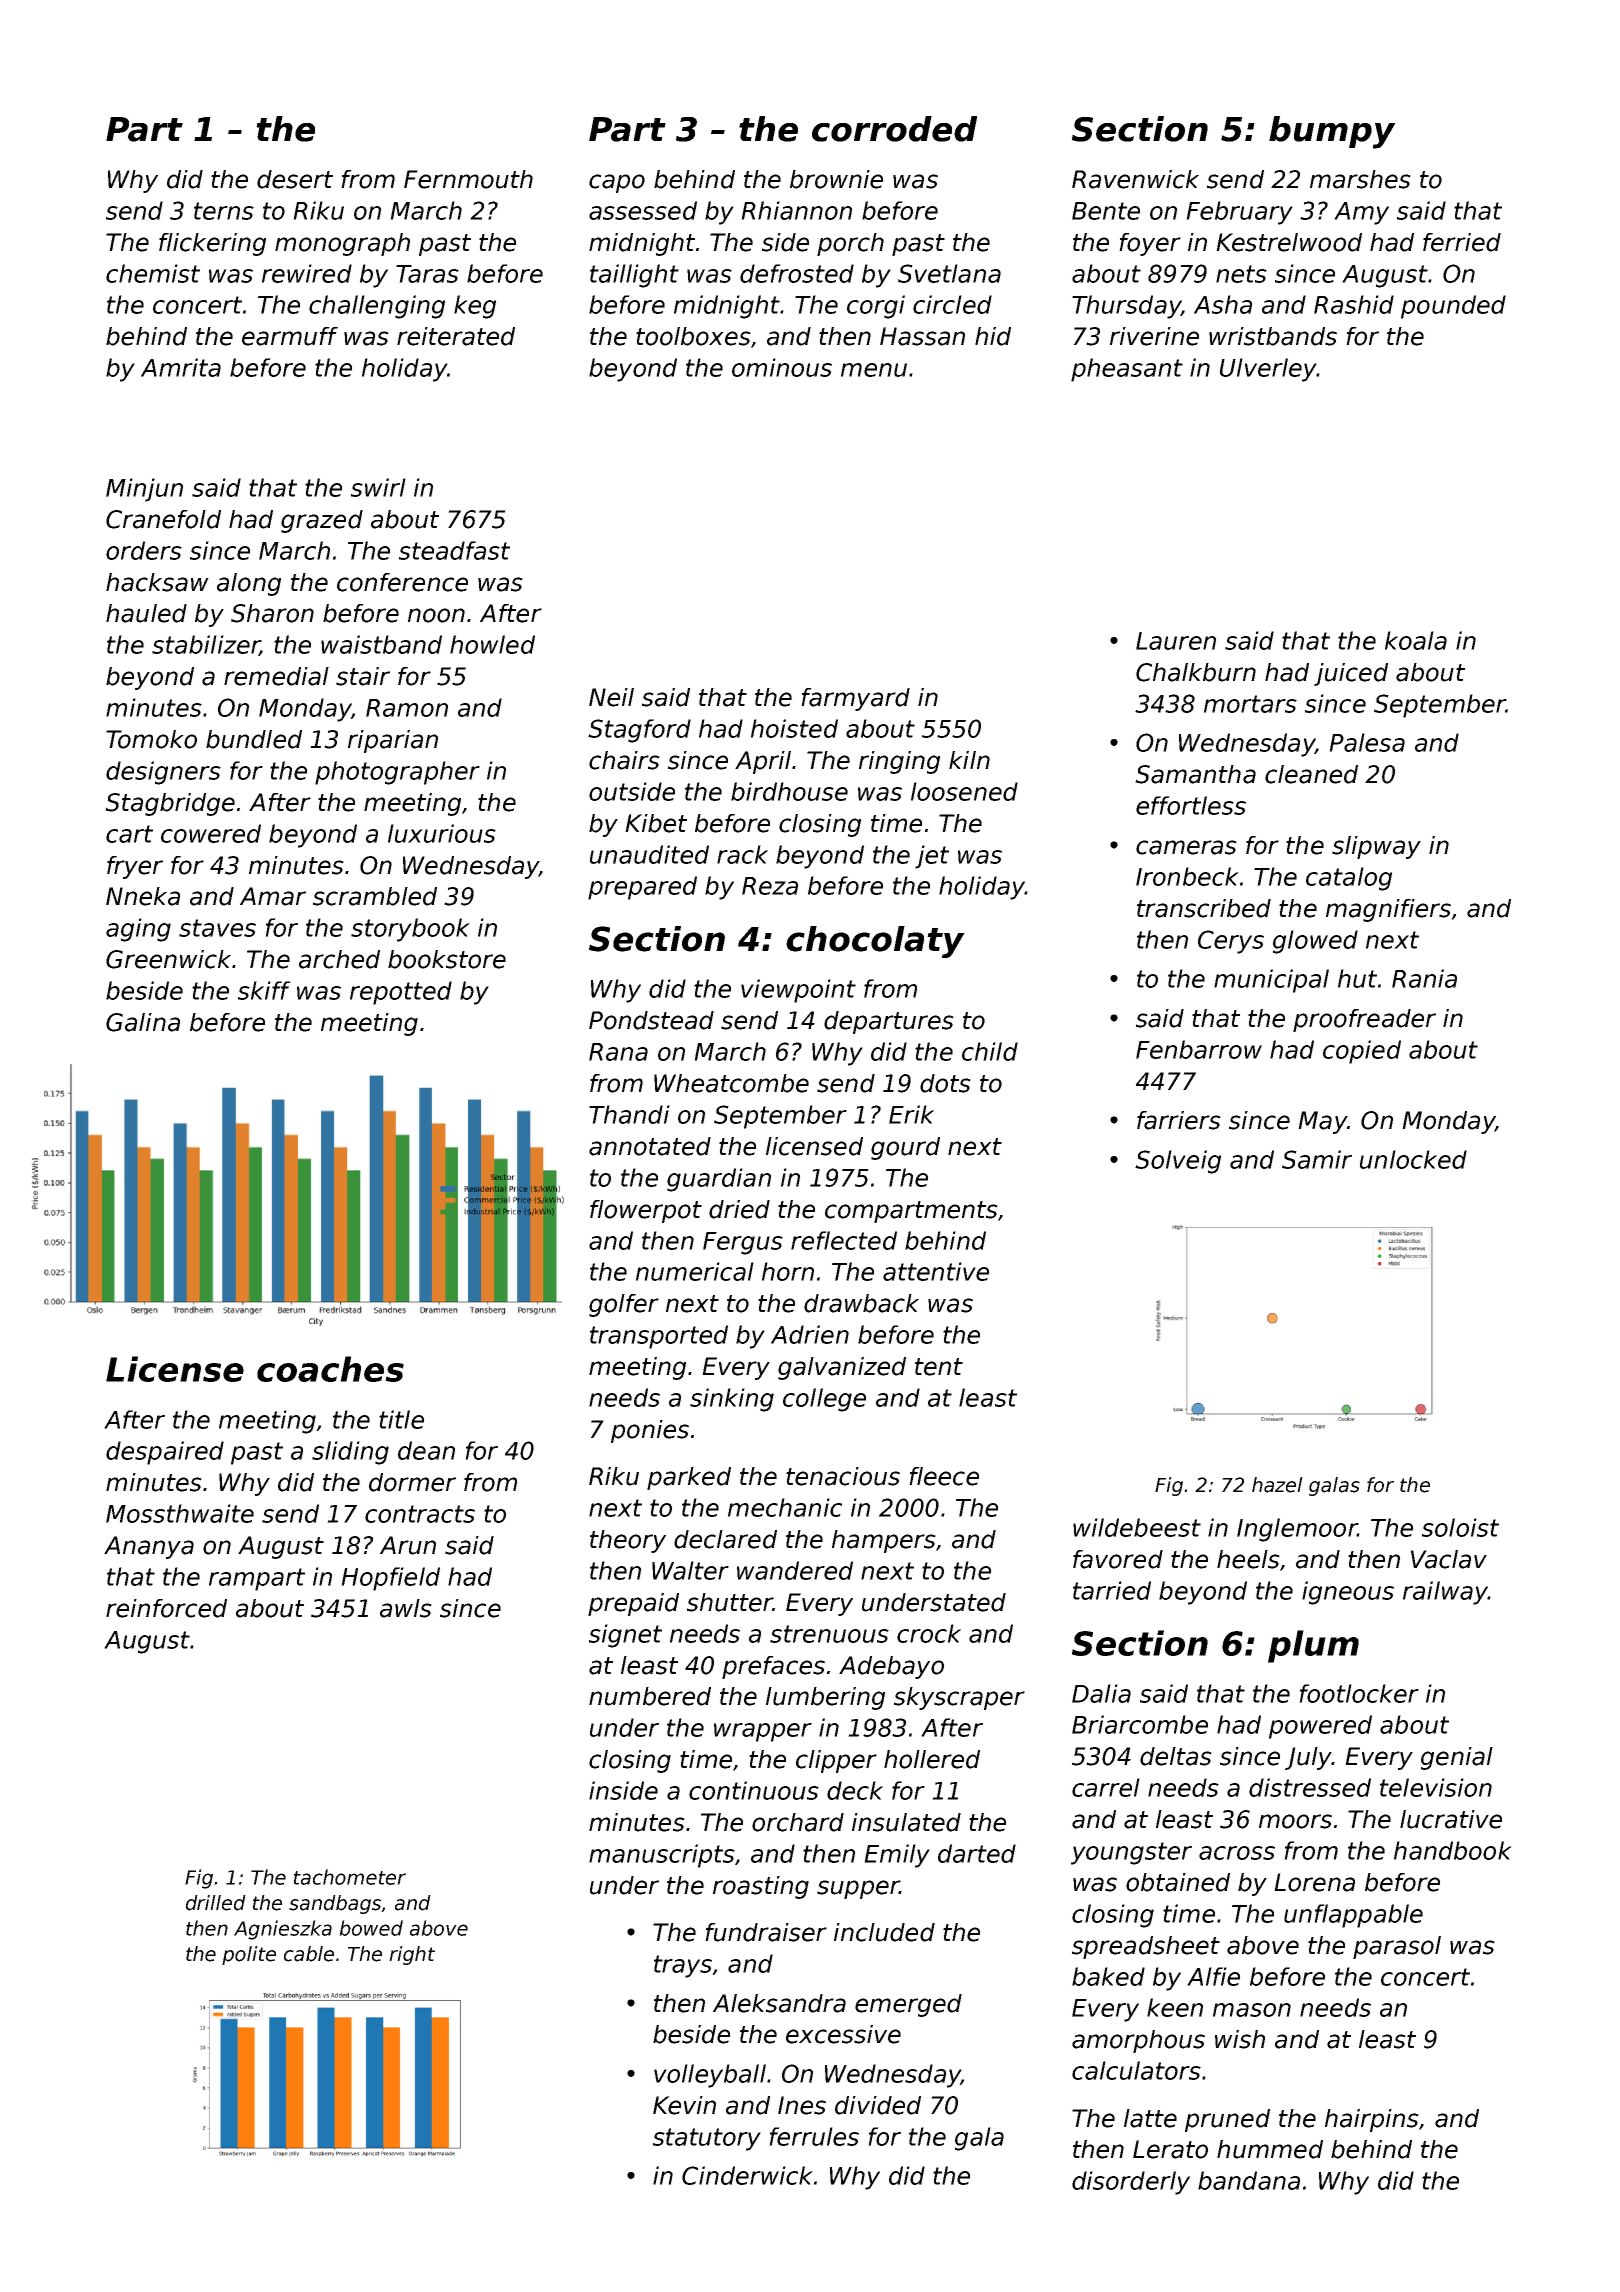 Image resolution: width=1620 pixels, height=2292 pixels. What do you see at coordinates (1176, 641) in the screenshot?
I see `Lauren` at bounding box center [1176, 641].
